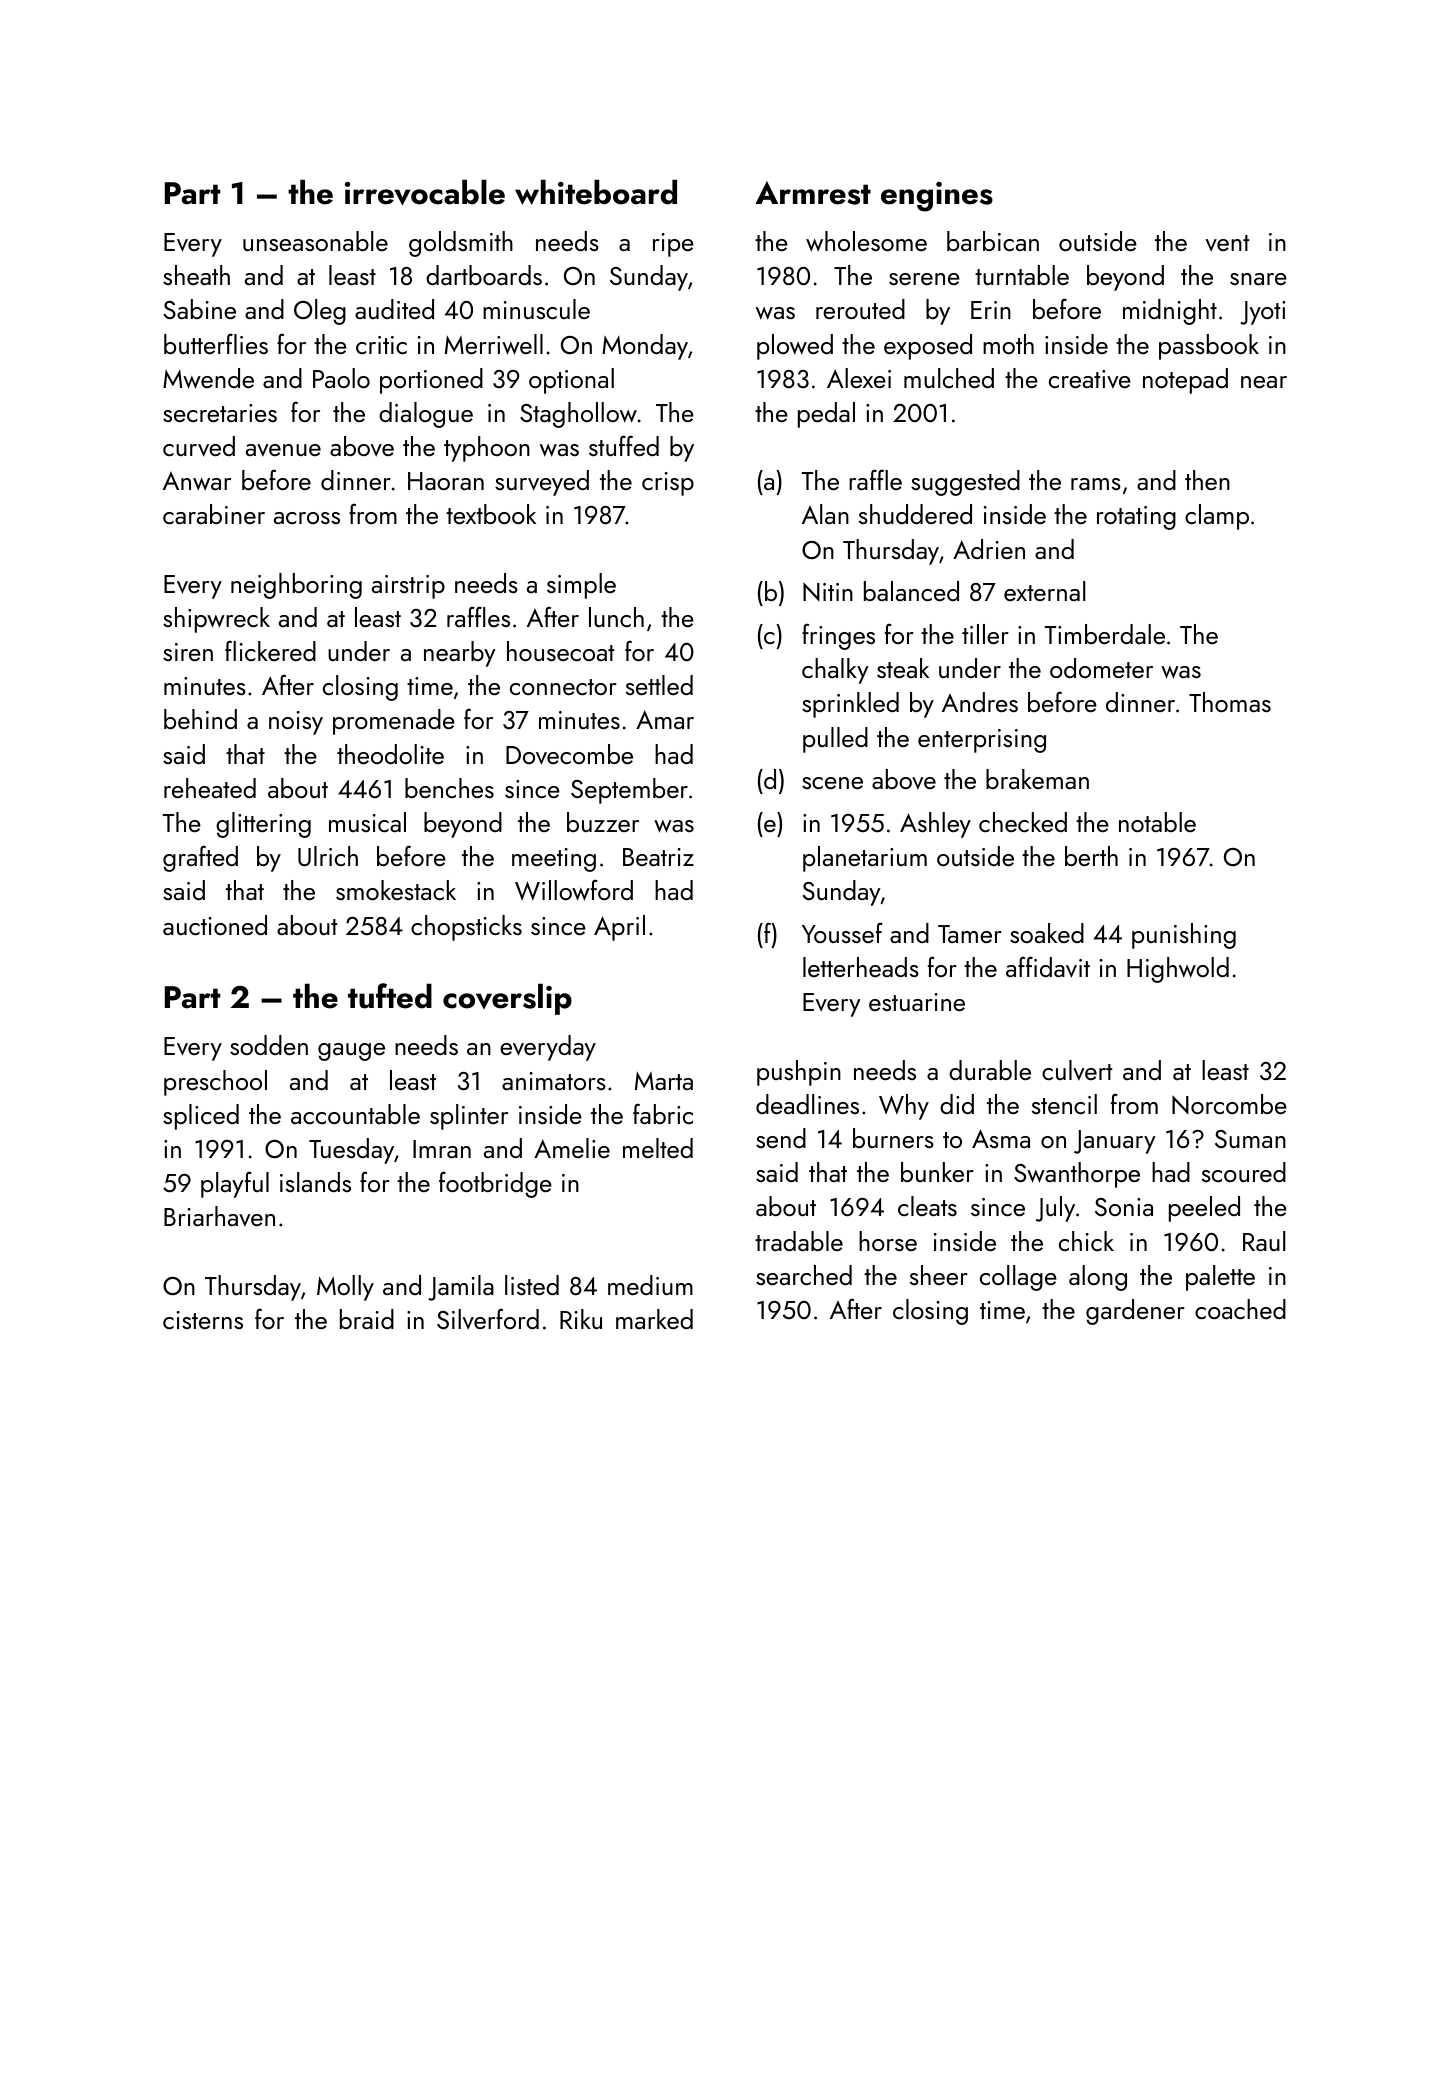 This document has width=1450, height=2100. I want to click on Norcombe, so click(1229, 1104).
